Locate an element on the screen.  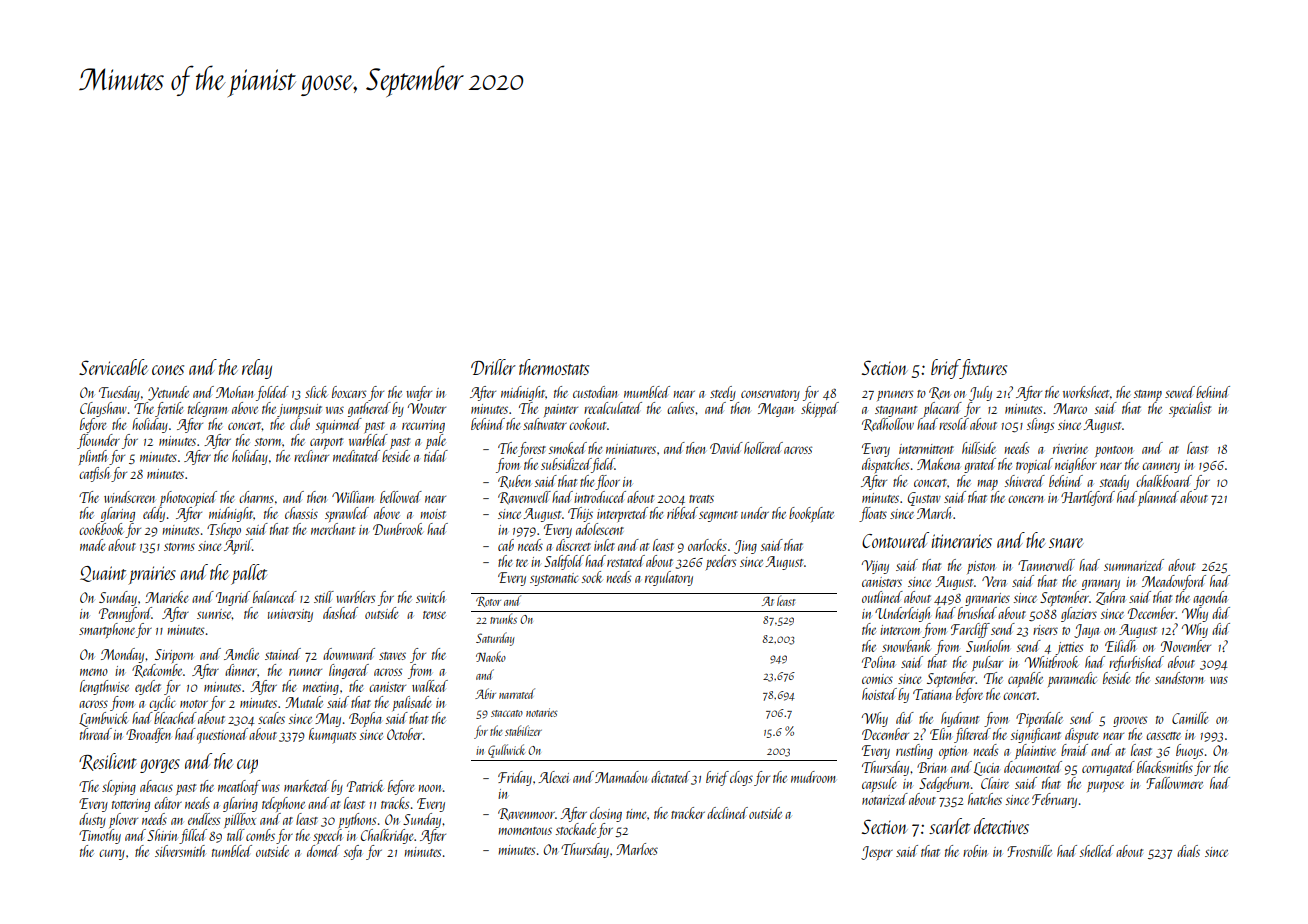
Camille is located at coordinates (1190, 718).
